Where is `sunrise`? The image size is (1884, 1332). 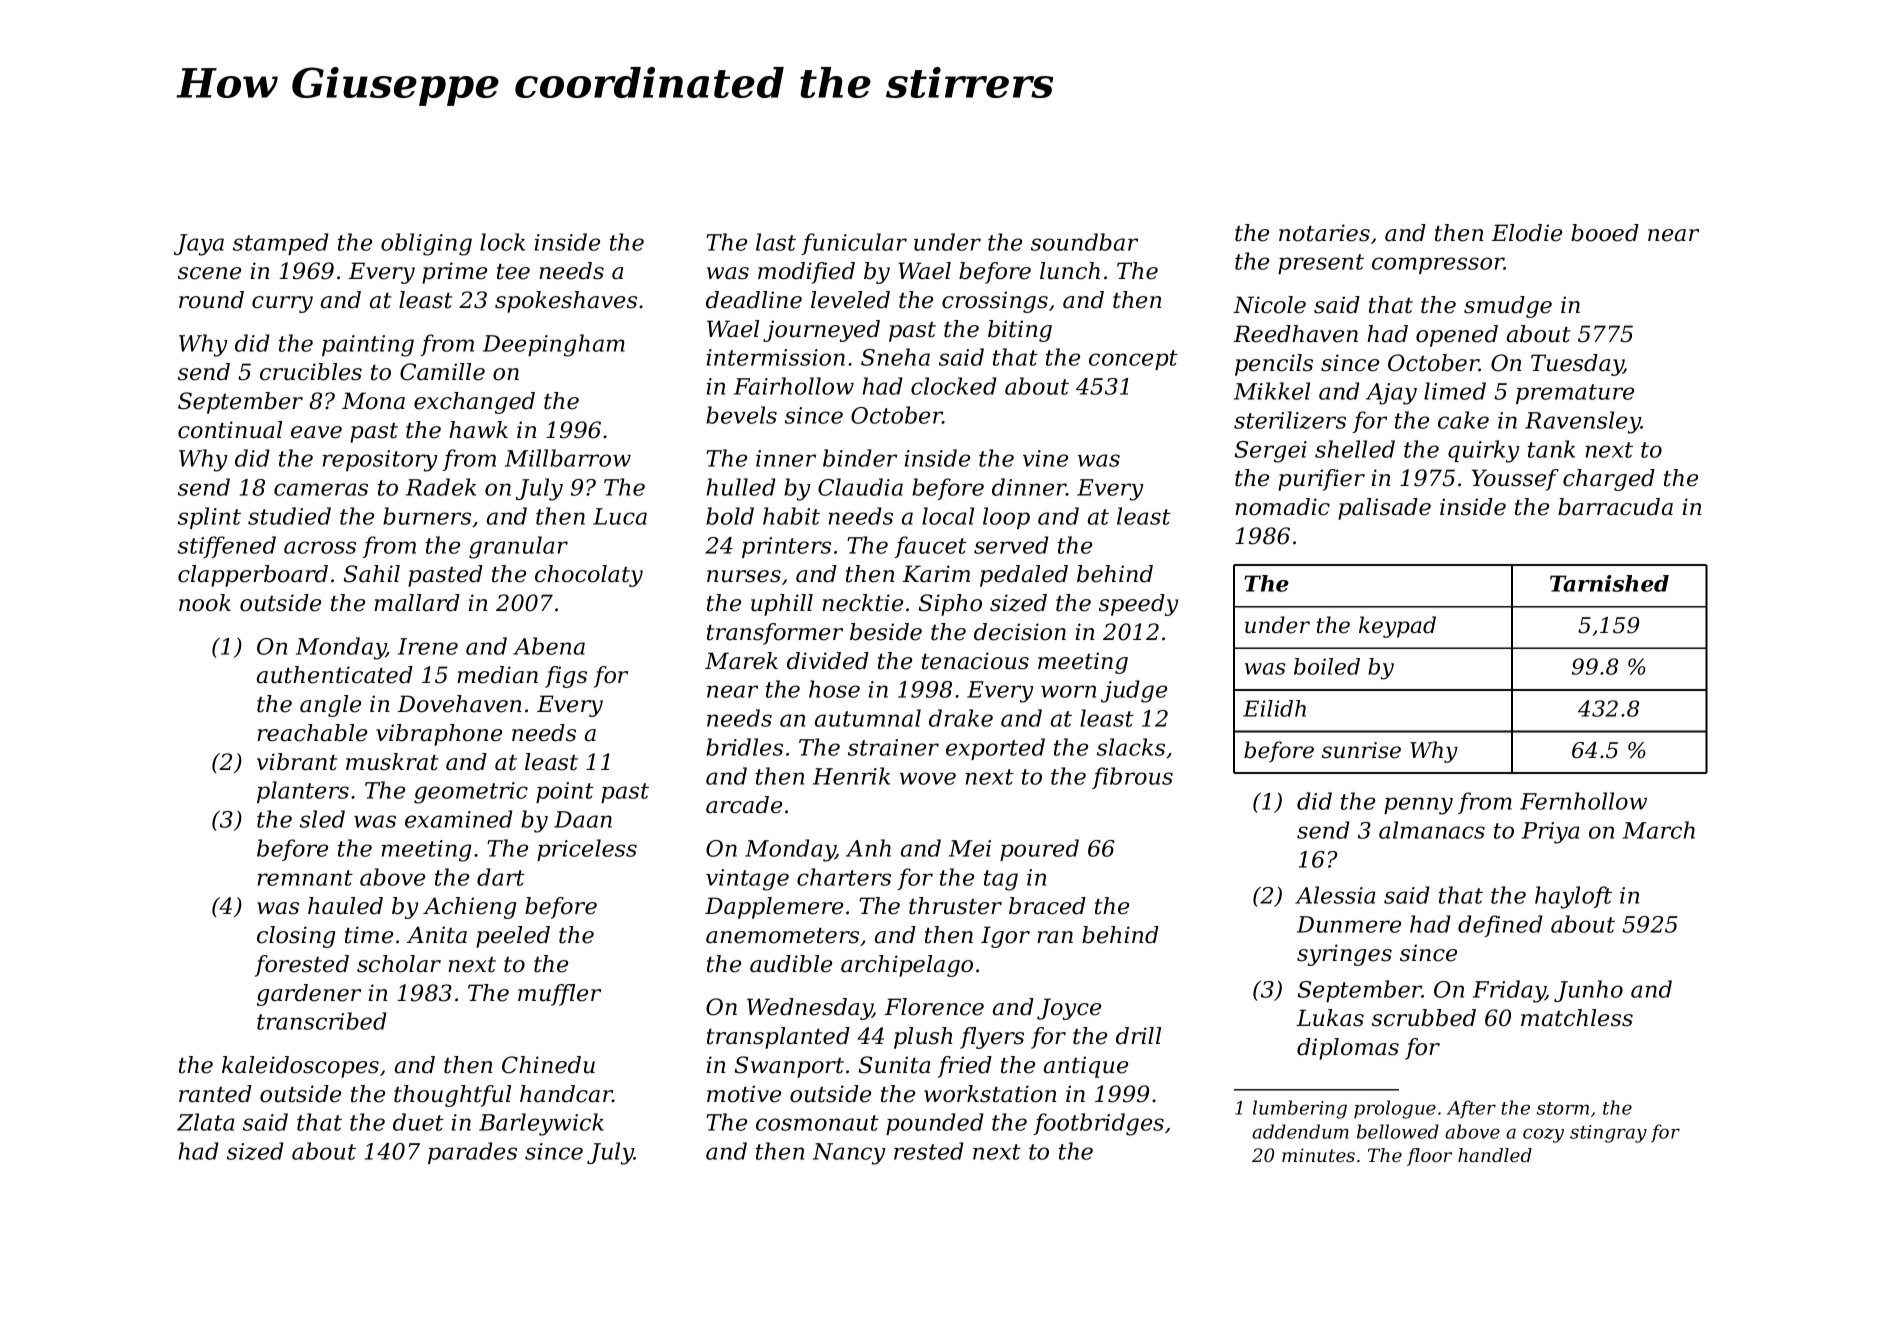 sunrise is located at coordinates (1361, 750).
